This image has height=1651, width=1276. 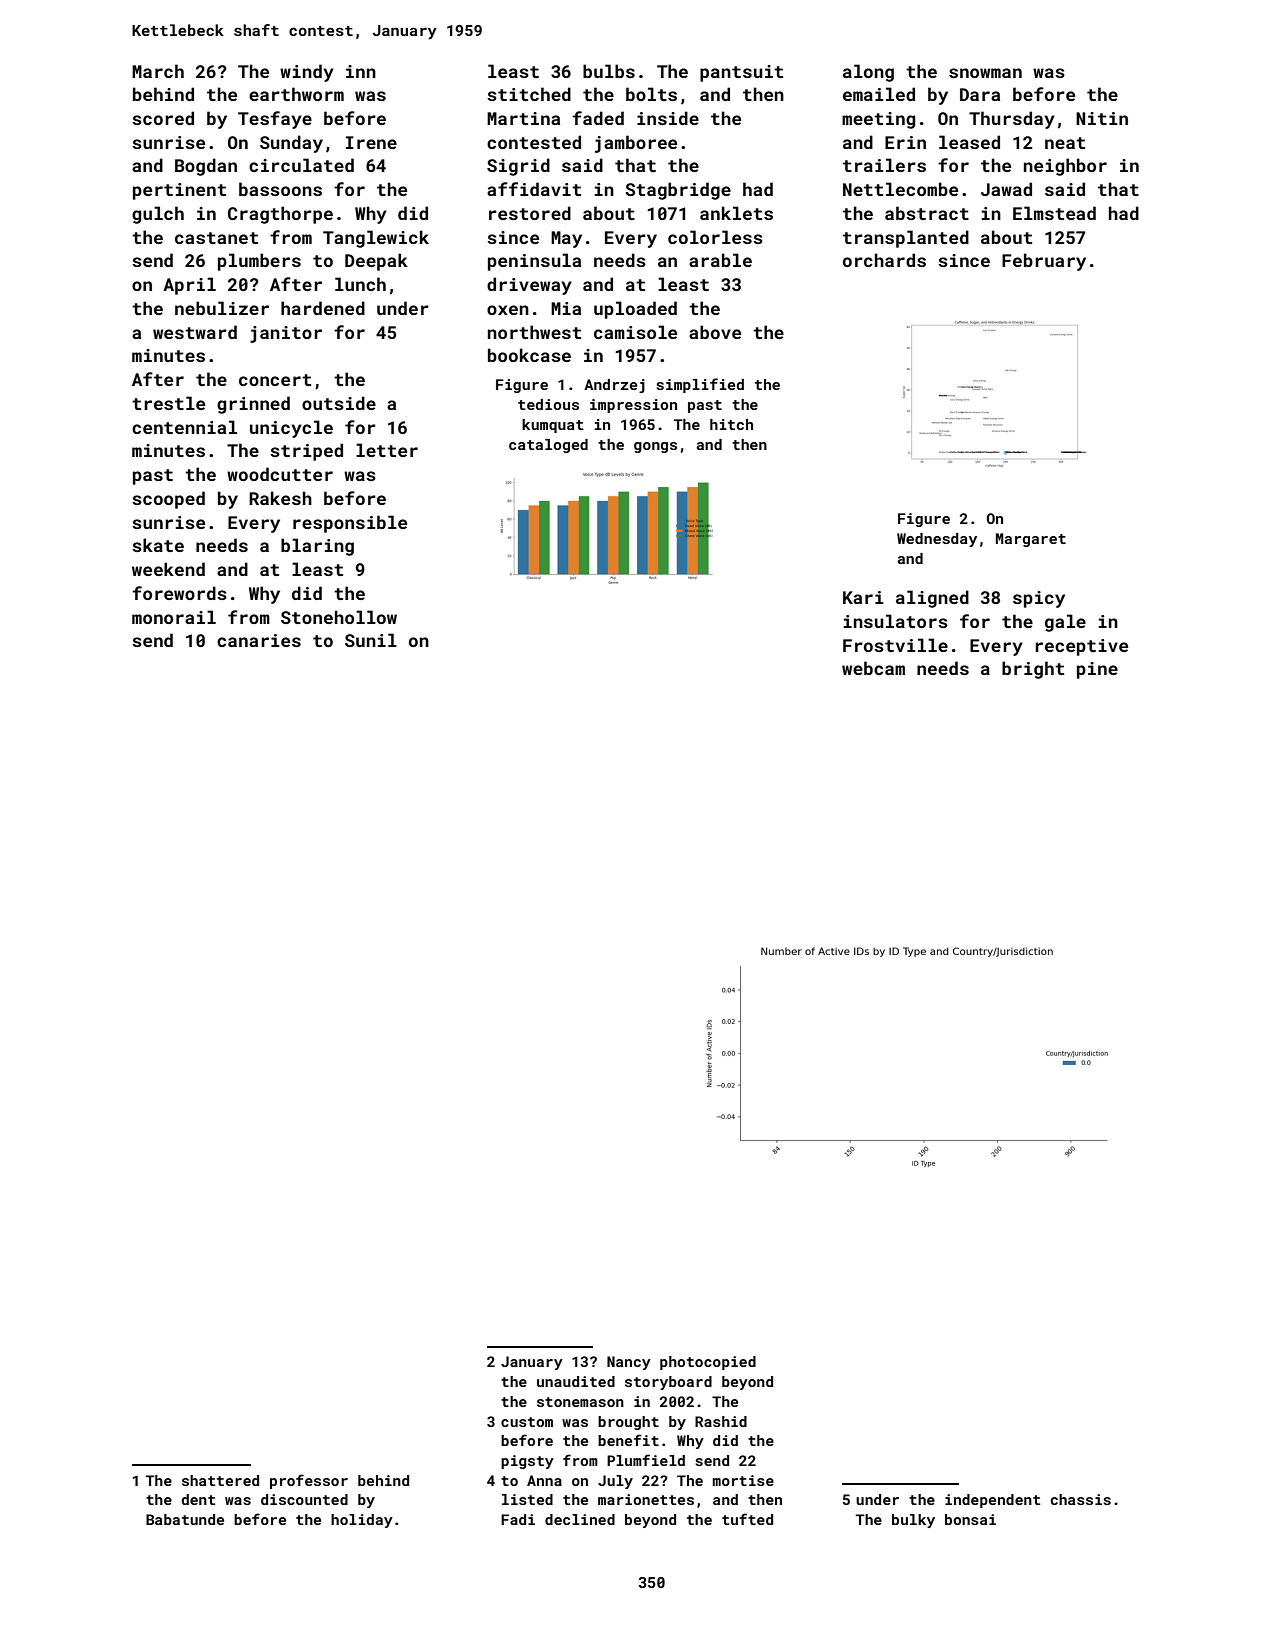 I want to click on webcam, so click(x=873, y=668).
